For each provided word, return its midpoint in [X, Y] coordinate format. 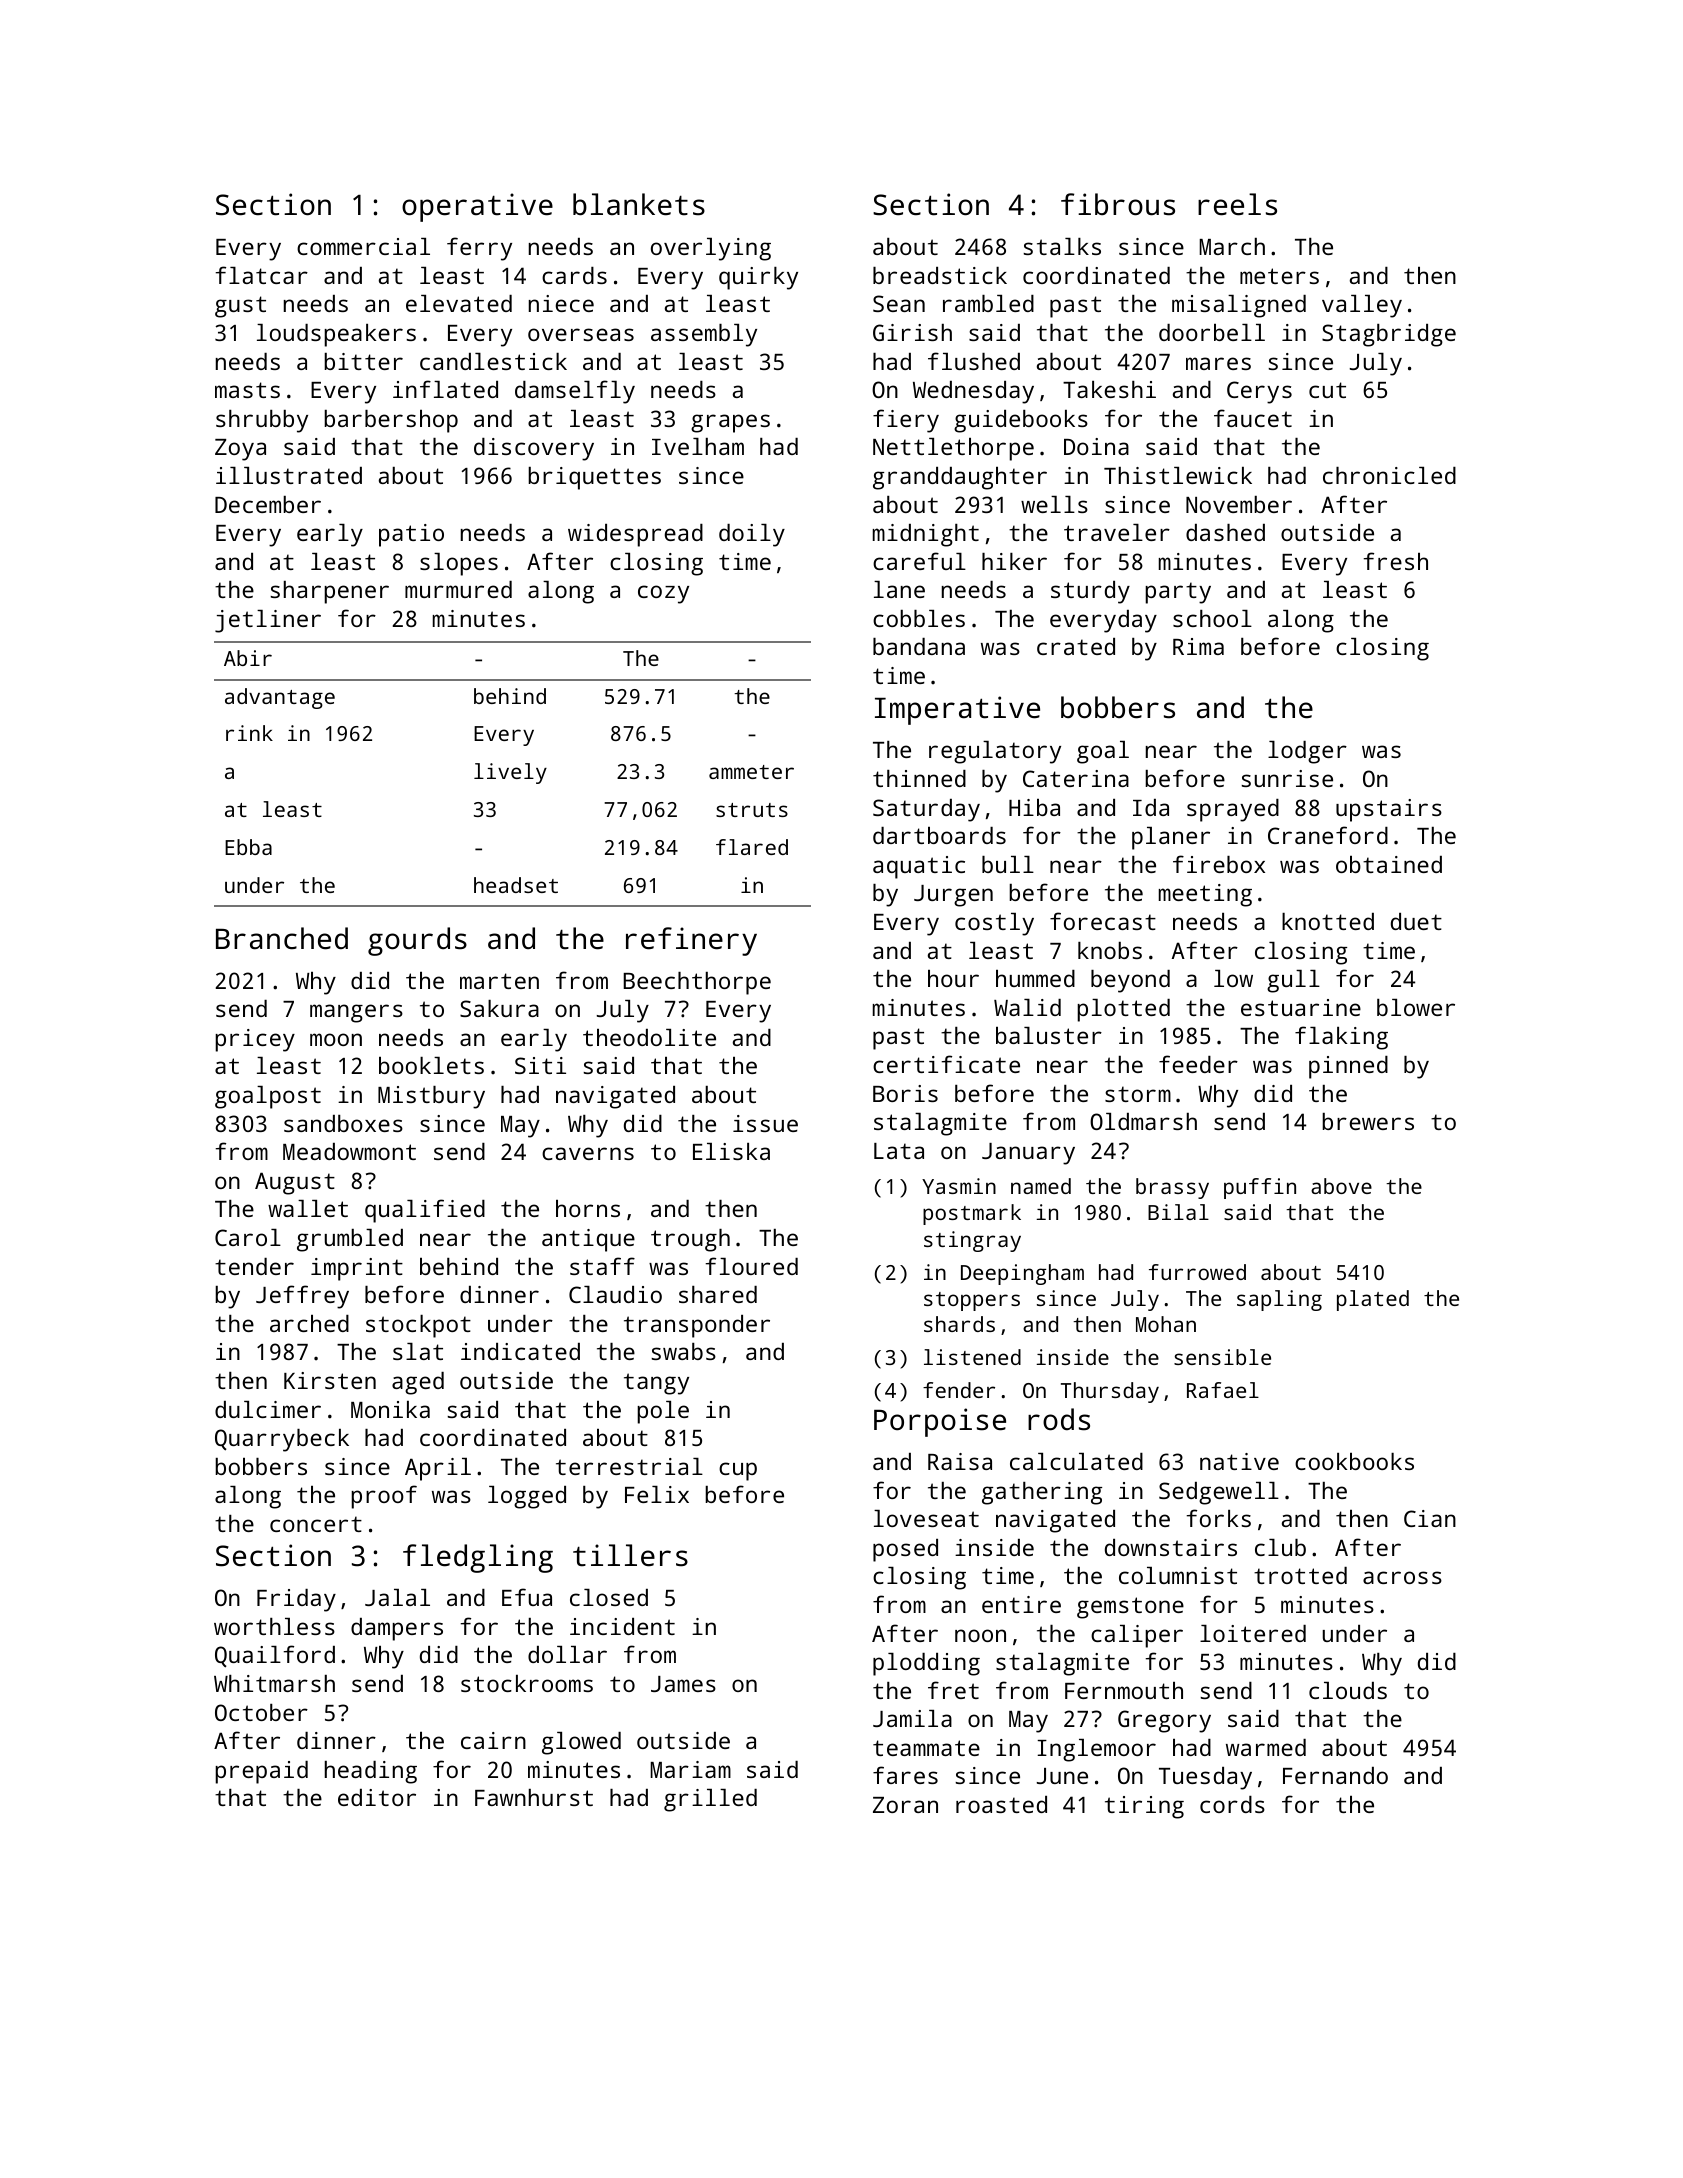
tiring [1144, 1807]
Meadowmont [349, 1151]
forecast [1103, 921]
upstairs [1389, 810]
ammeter [751, 772]
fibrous [1118, 204]
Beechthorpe [697, 983]
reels [1237, 204]
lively [510, 773]
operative [477, 207]
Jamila [912, 1718]
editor [377, 1797]
